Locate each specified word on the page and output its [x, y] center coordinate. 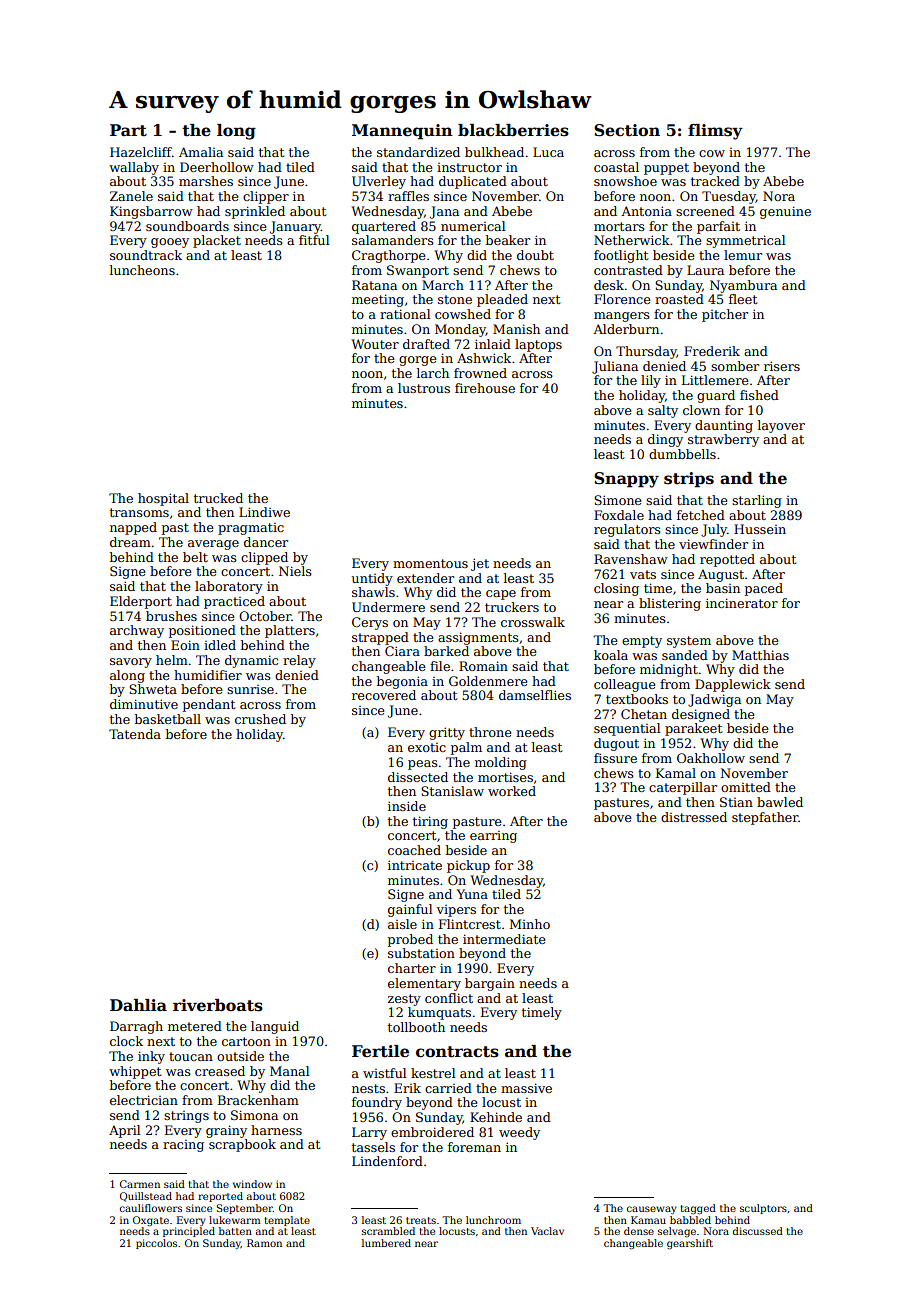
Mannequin [402, 132]
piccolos [156, 1244]
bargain [490, 984]
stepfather [765, 818]
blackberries [513, 130]
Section [627, 130]
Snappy [626, 480]
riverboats [218, 1005]
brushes [171, 616]
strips [689, 480]
